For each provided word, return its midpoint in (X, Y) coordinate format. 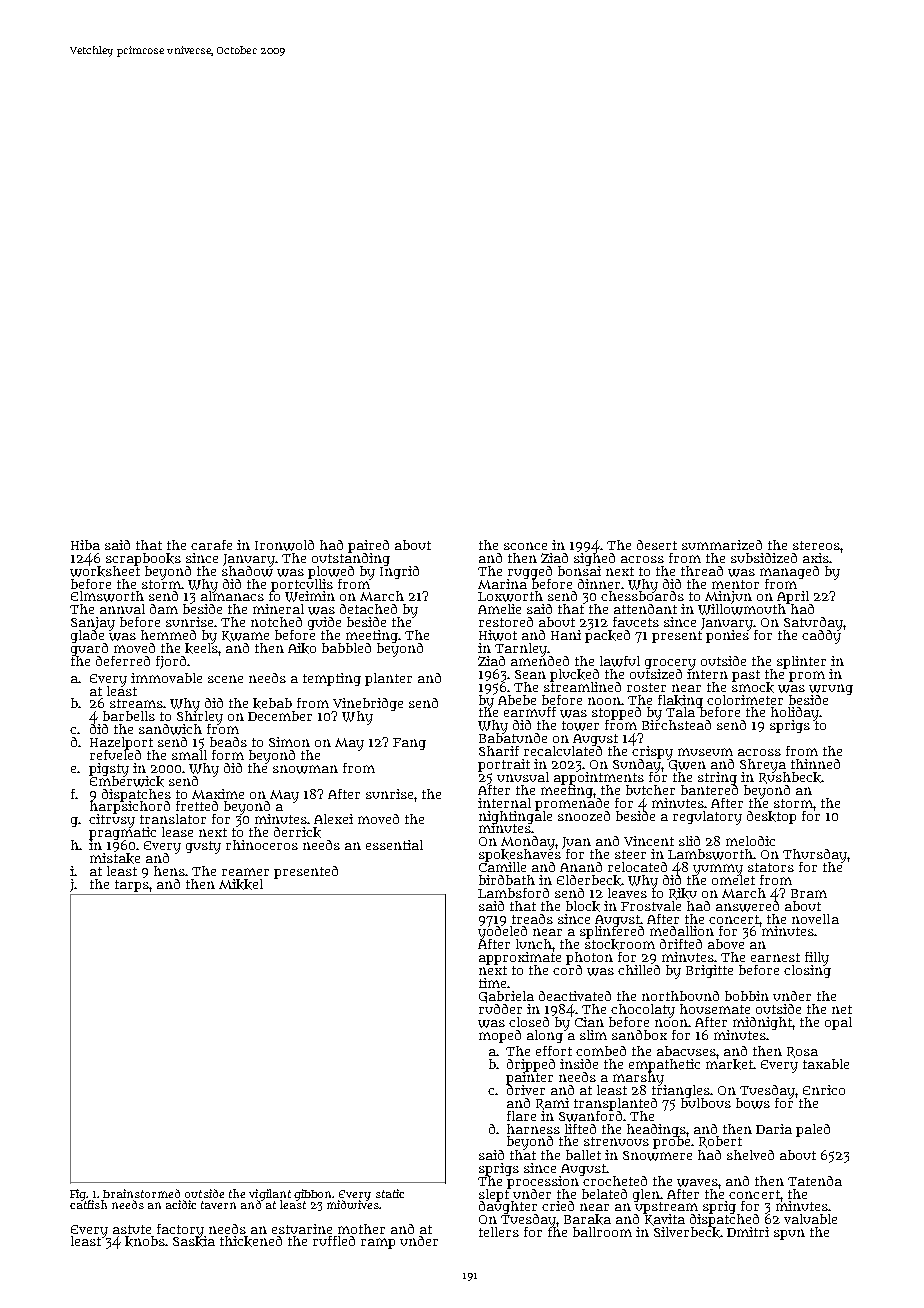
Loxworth (510, 596)
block (583, 906)
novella (815, 919)
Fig (78, 1194)
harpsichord (130, 807)
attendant (645, 609)
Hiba (85, 545)
